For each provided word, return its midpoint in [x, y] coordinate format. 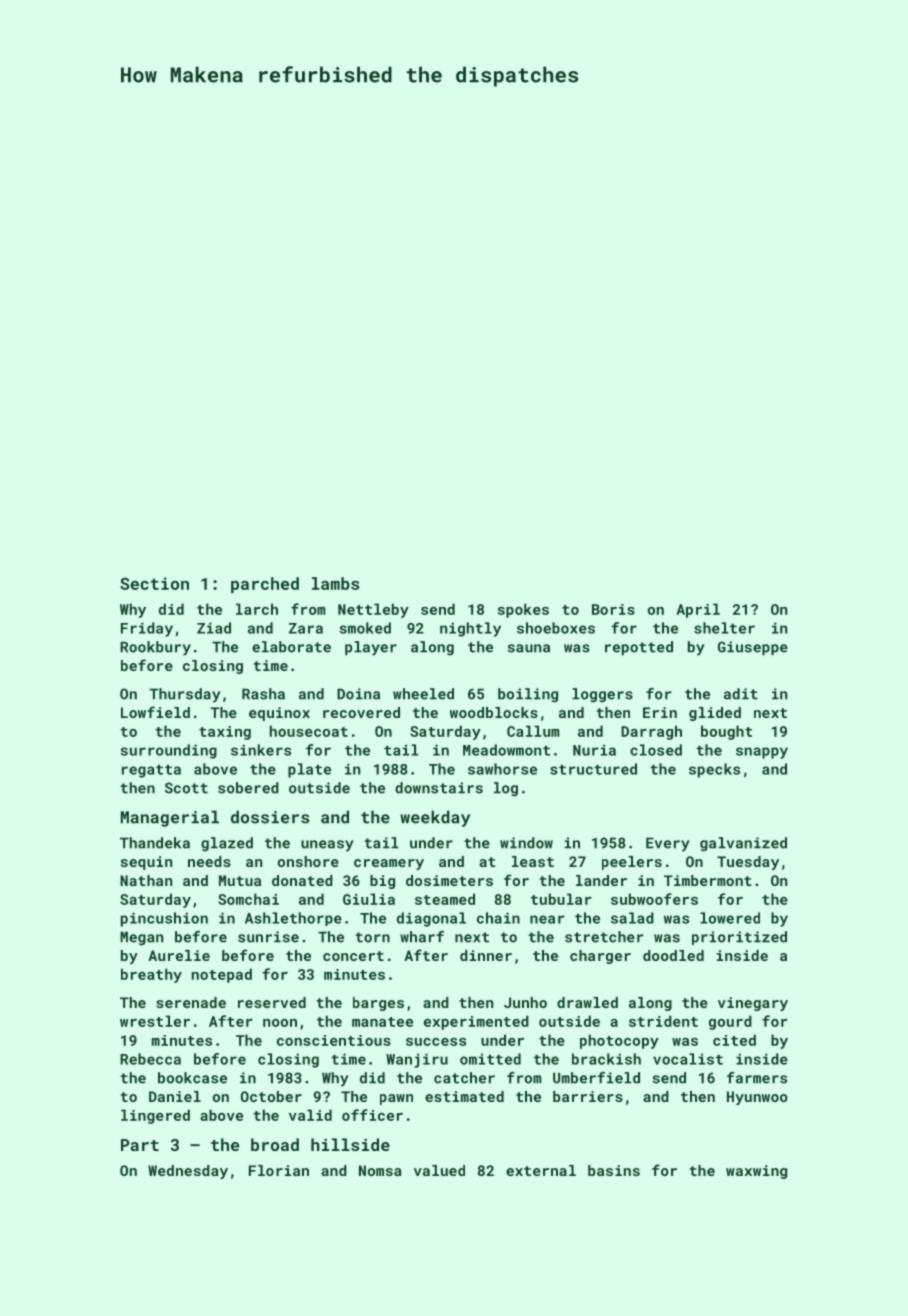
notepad [222, 975]
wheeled [423, 694]
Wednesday [188, 1172]
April [698, 610]
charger [600, 957]
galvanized [743, 844]
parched [265, 585]
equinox [279, 714]
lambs [336, 583]
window [526, 843]
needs [209, 861]
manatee [382, 1022]
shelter [724, 628]
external [541, 1170]
